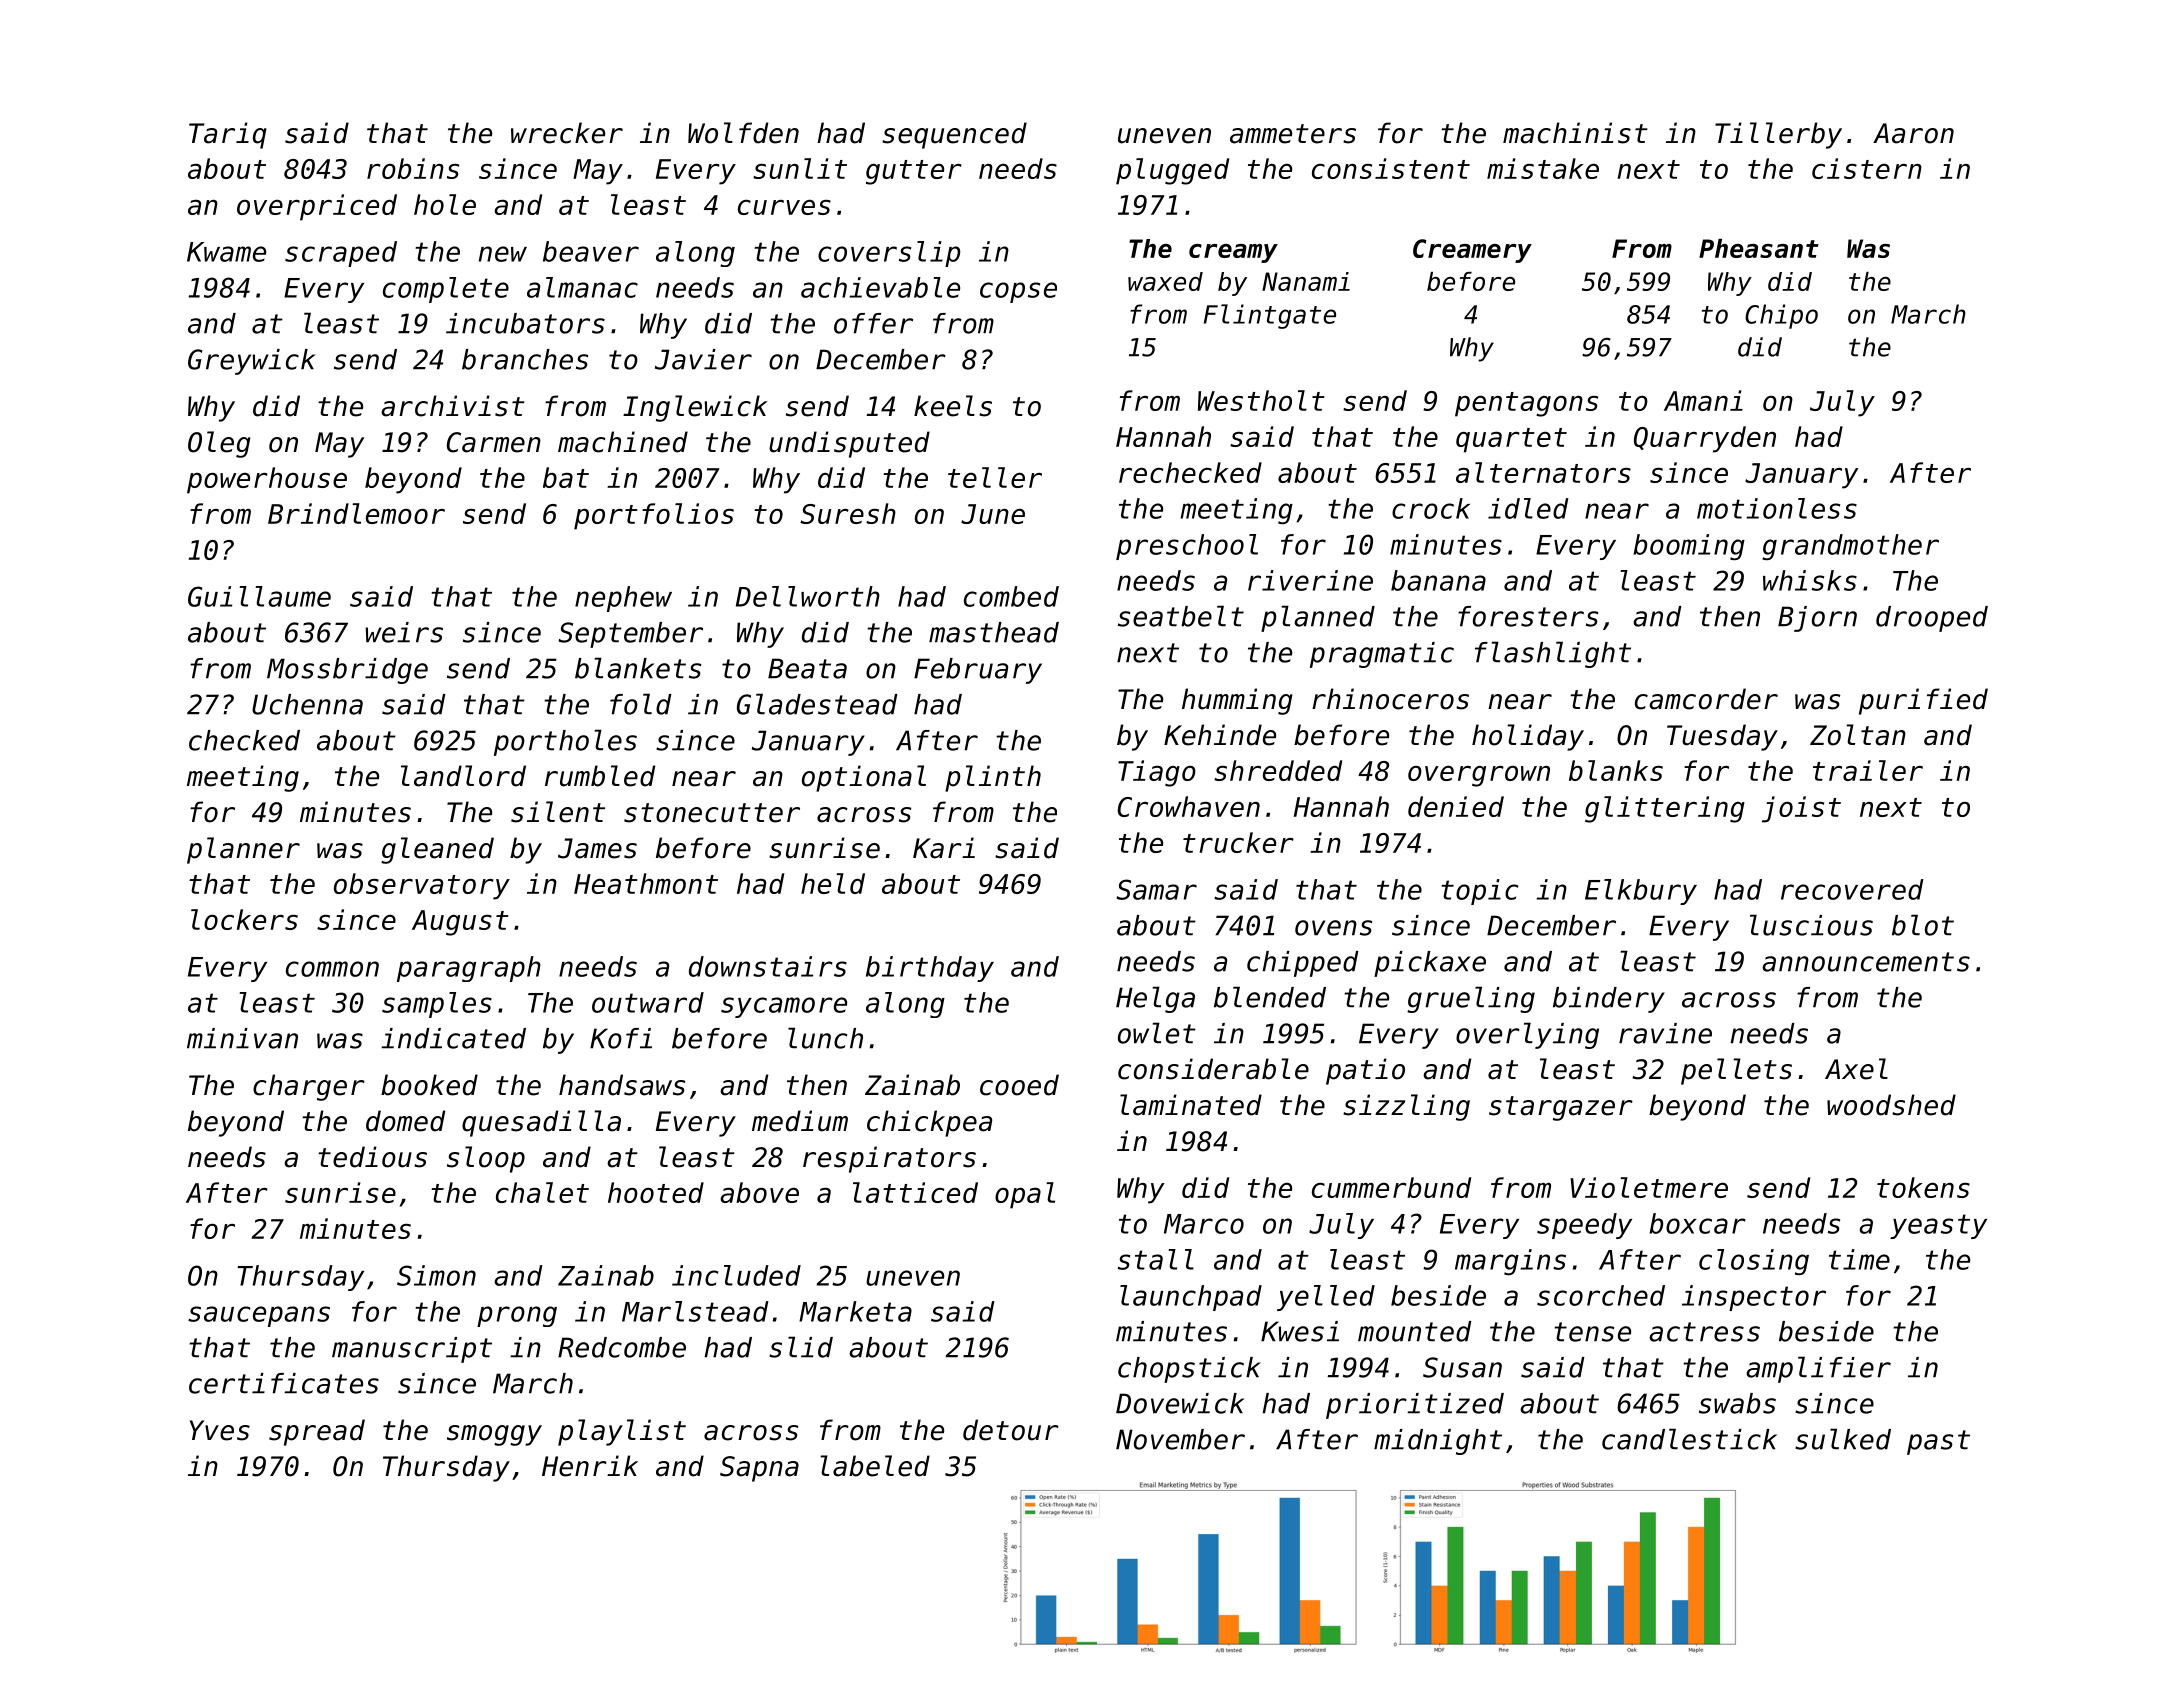  What do you see at coordinates (880, 287) in the page?
I see `achievable` at bounding box center [880, 287].
